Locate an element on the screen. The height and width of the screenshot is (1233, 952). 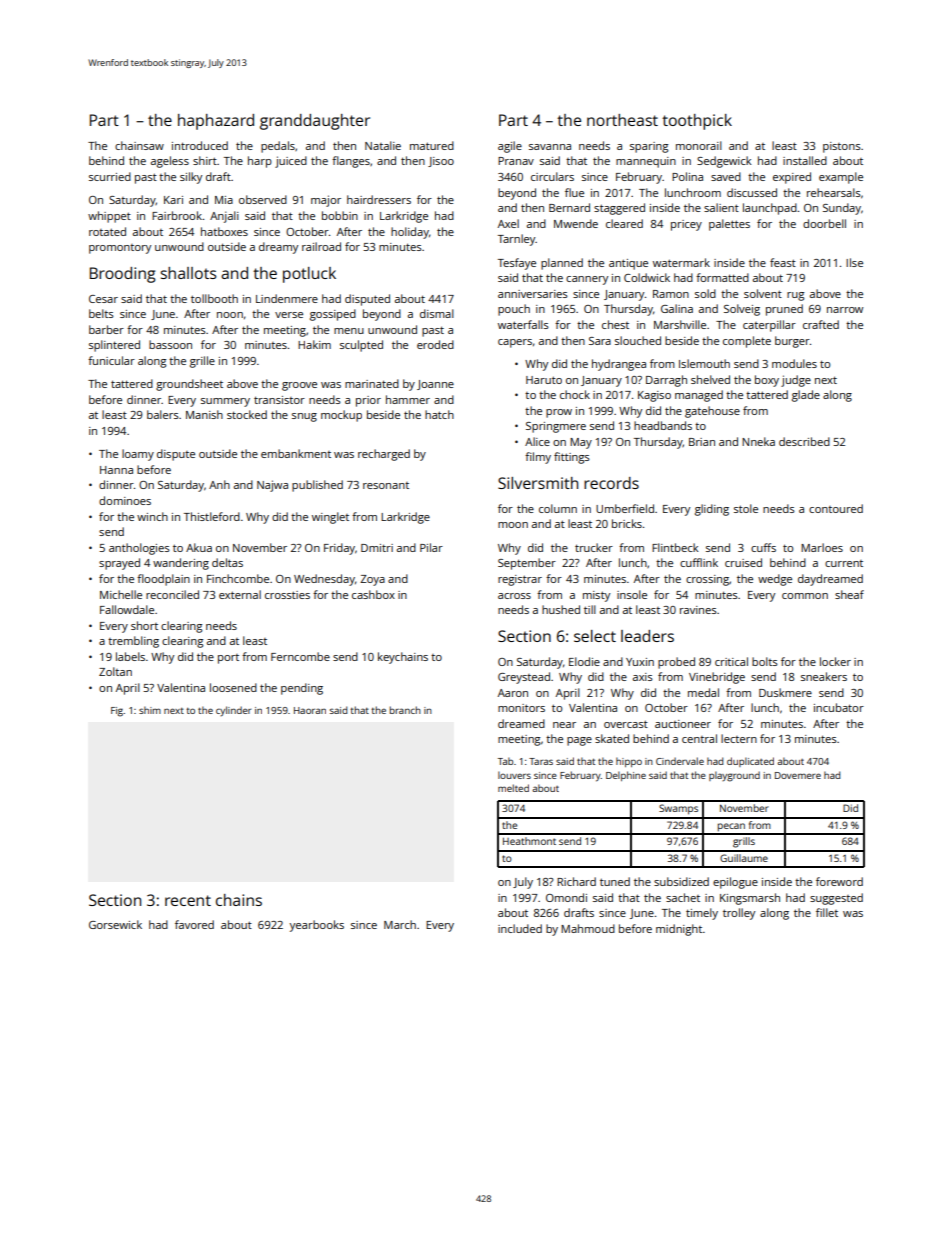
Flintbeck is located at coordinates (675, 547).
